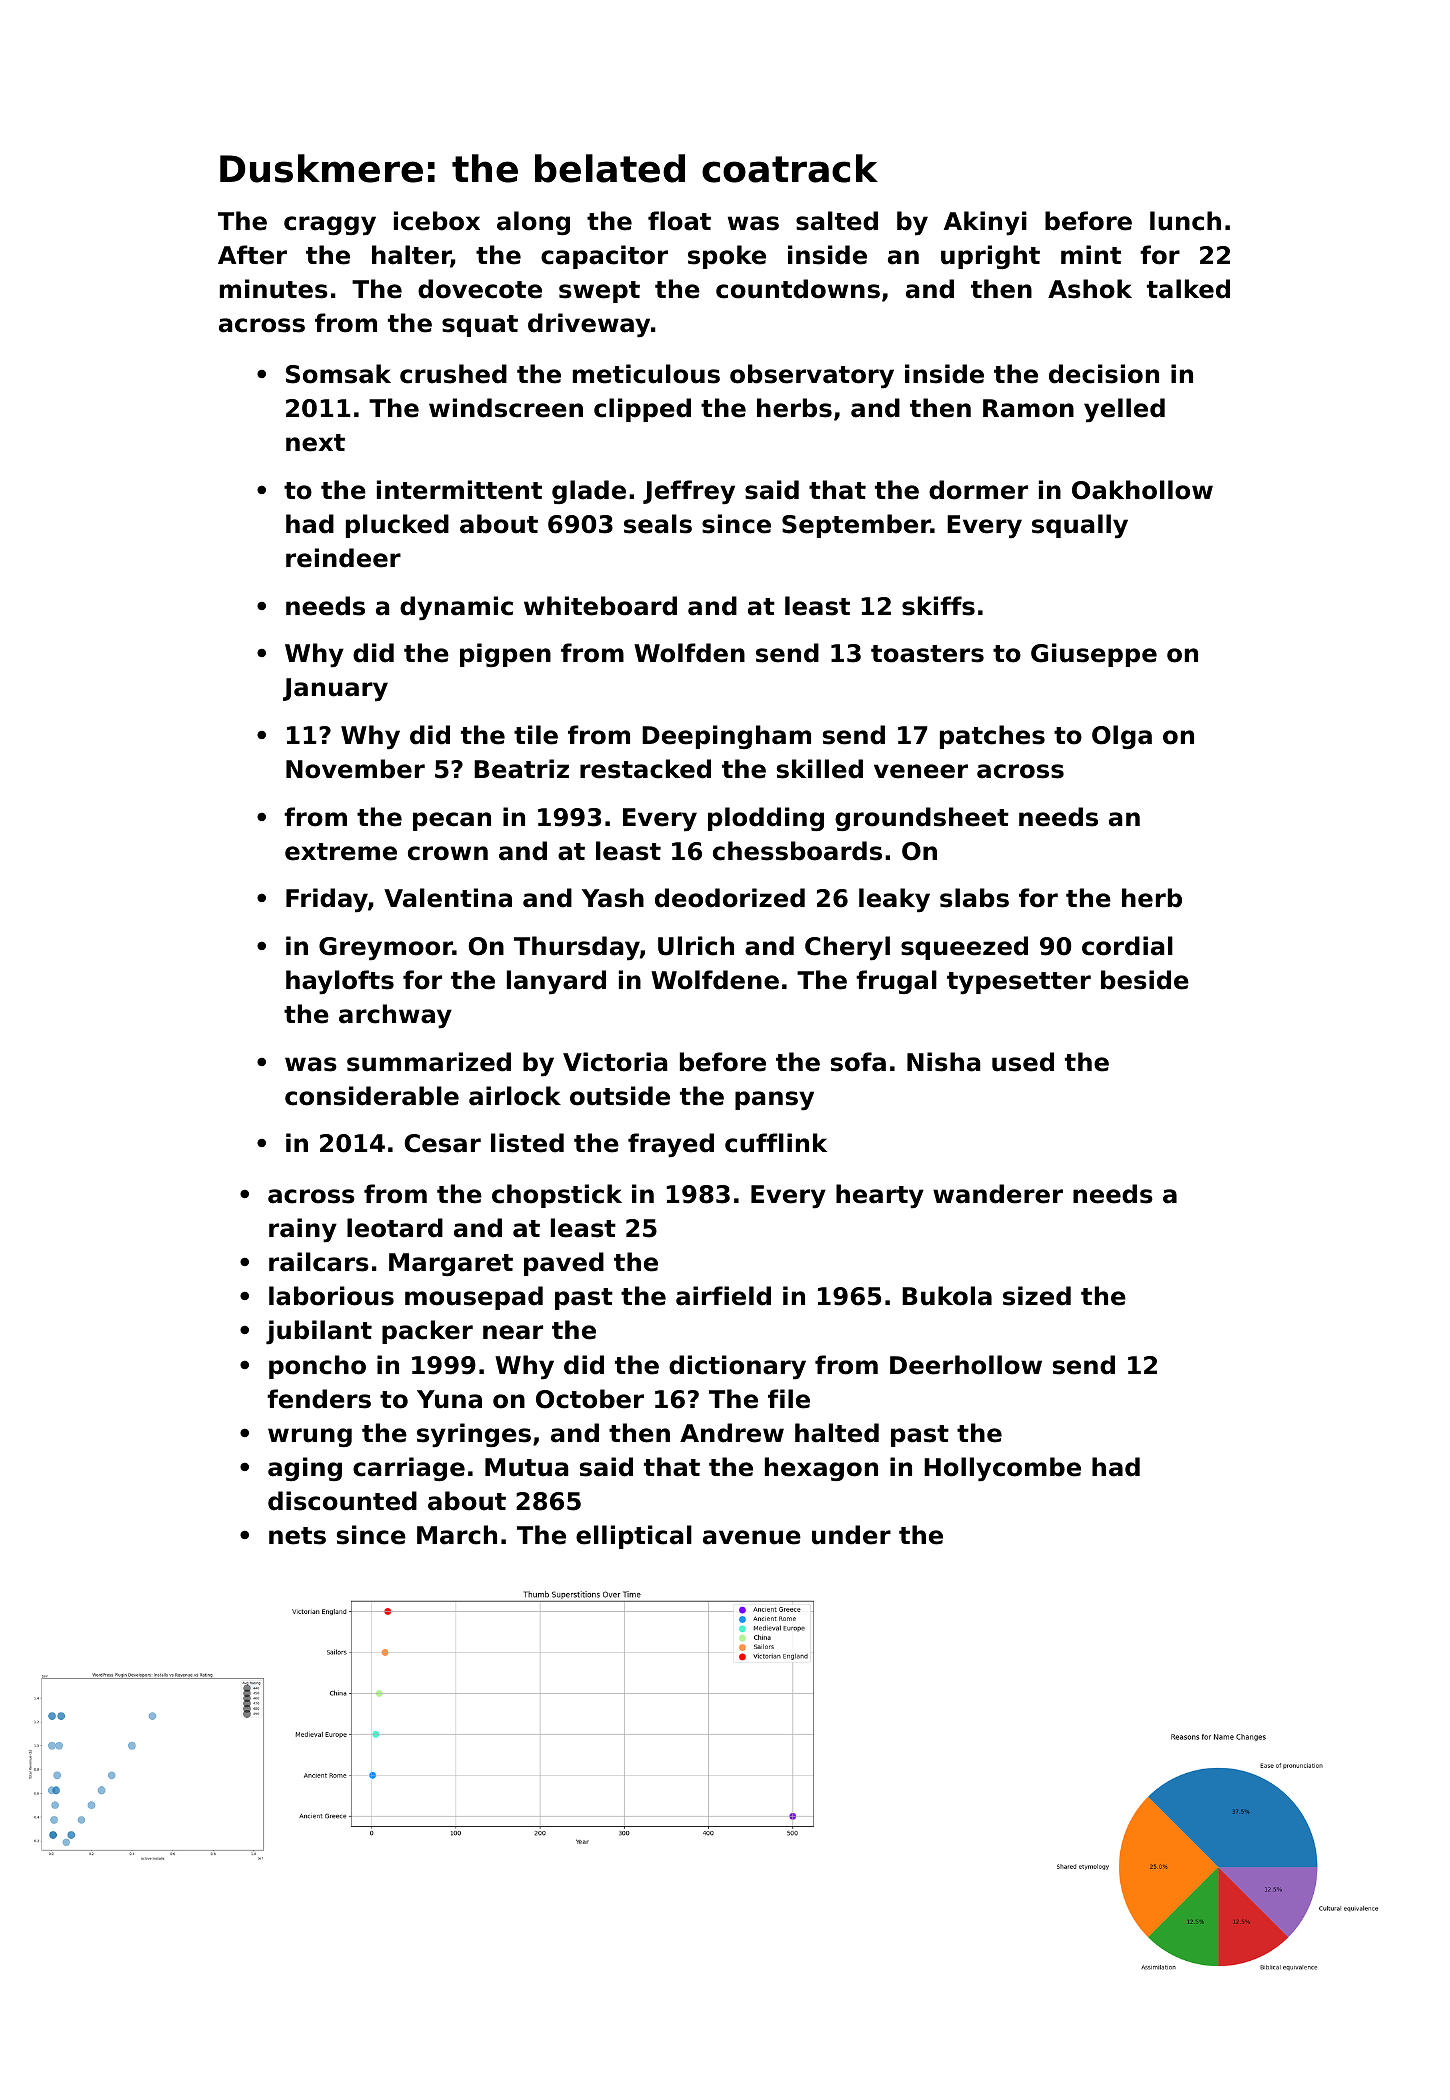 This image has width=1450, height=2100. What do you see at coordinates (1145, 980) in the image?
I see `beside` at bounding box center [1145, 980].
